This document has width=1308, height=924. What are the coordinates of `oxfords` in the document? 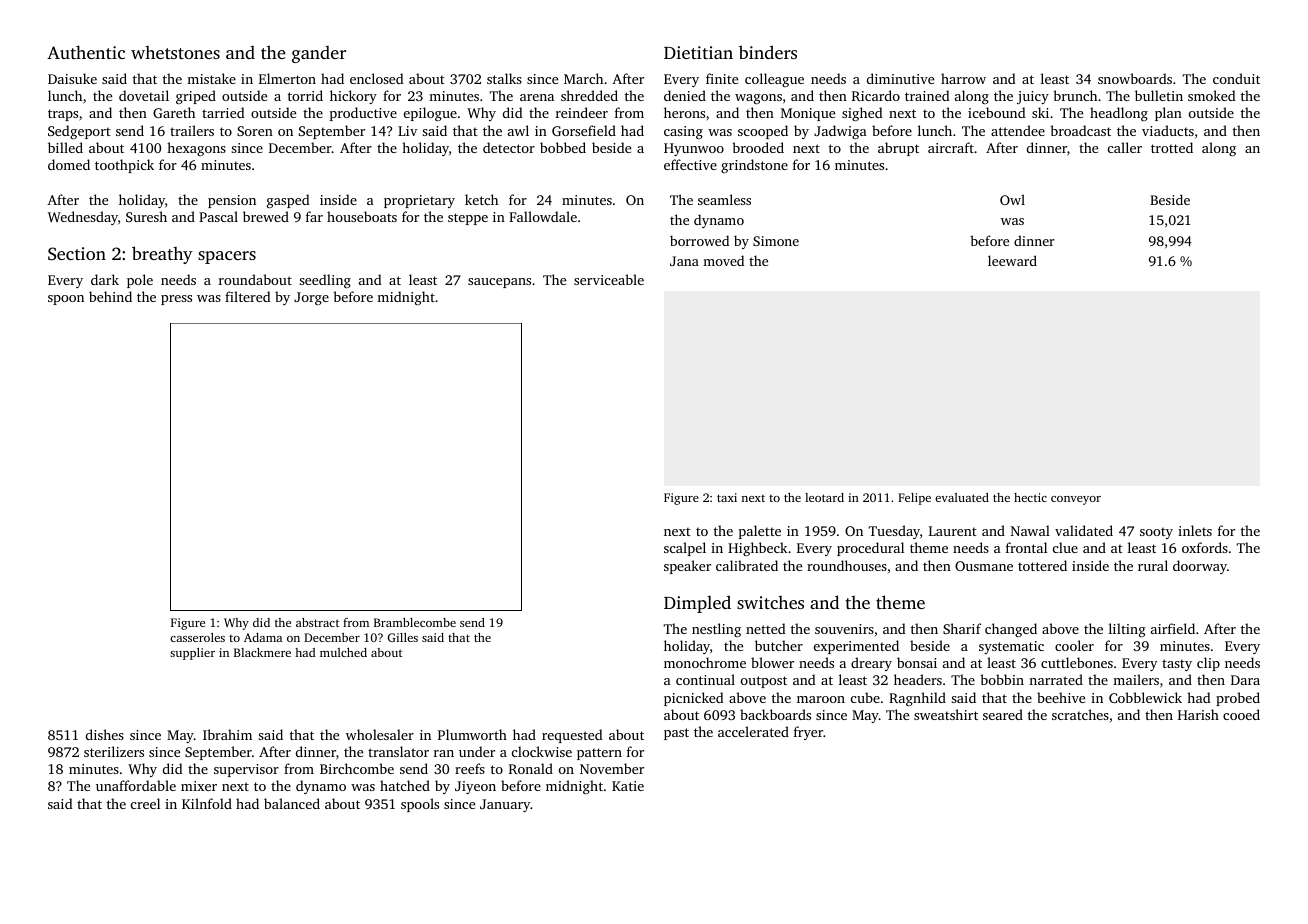 It's located at (1205, 547).
